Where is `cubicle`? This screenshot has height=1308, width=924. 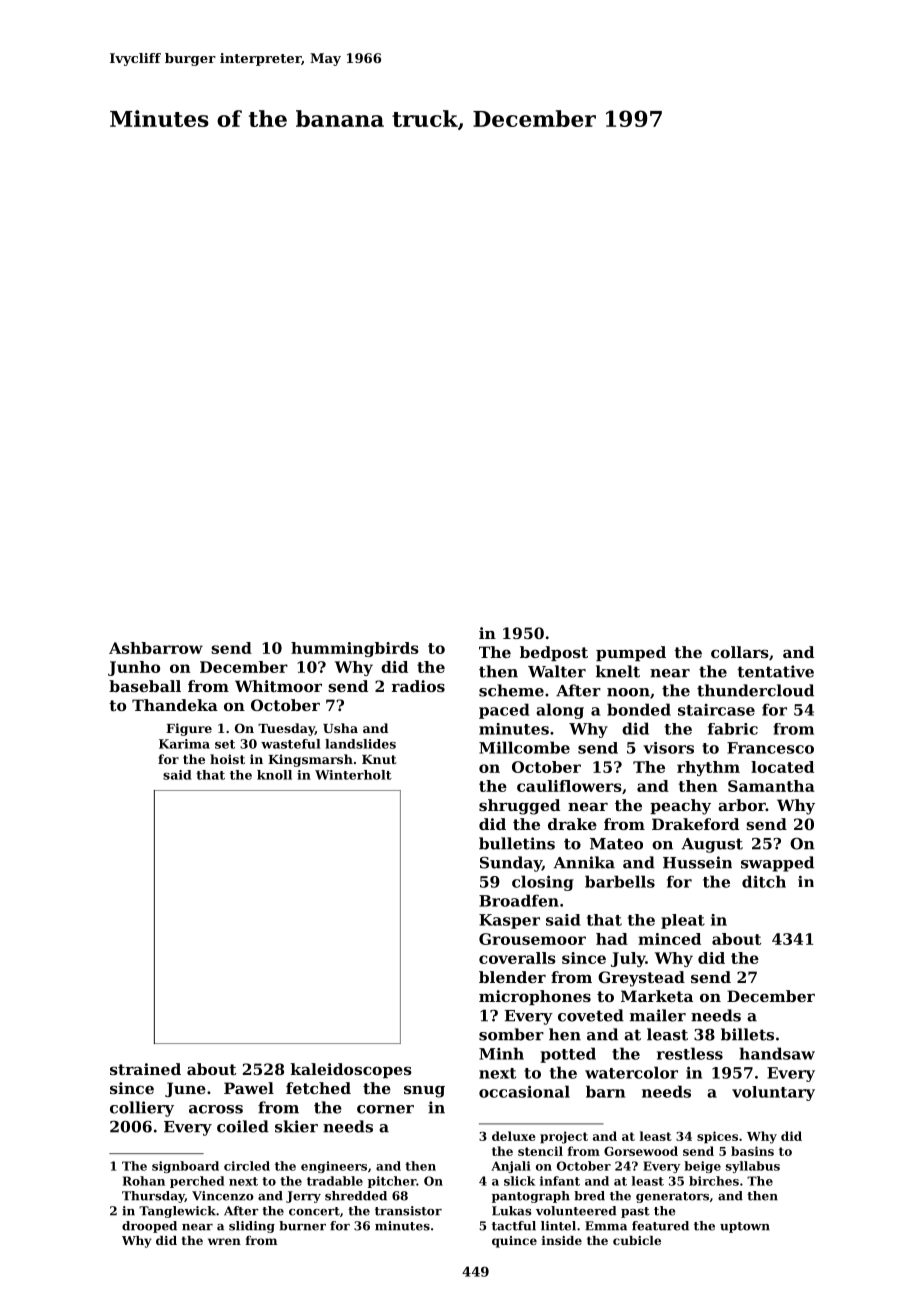 cubicle is located at coordinates (637, 1240).
